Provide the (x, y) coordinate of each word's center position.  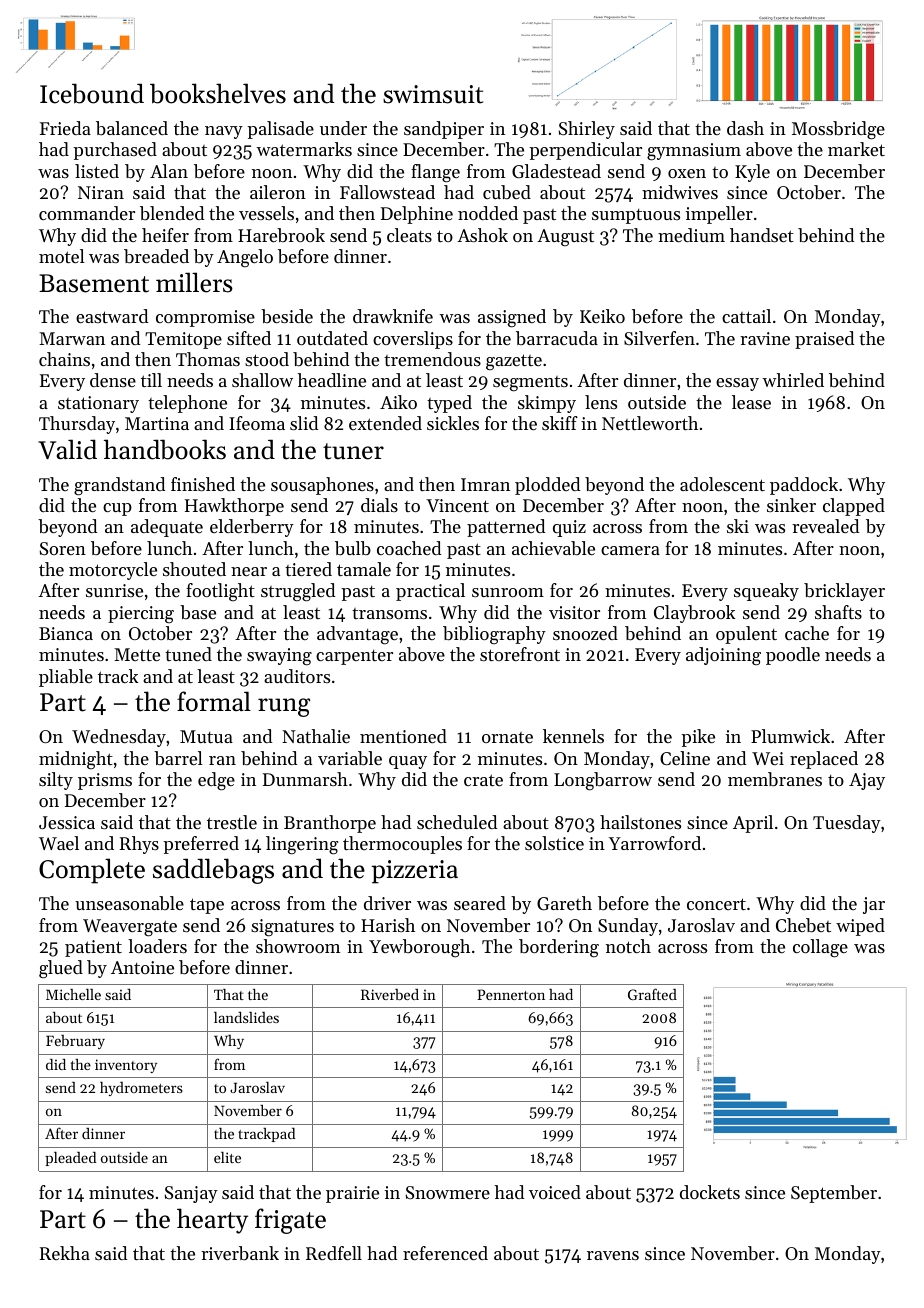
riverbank (240, 1253)
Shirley (587, 130)
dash (745, 128)
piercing (141, 614)
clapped (854, 507)
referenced (445, 1253)
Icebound (92, 93)
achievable (553, 548)
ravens (613, 1255)
